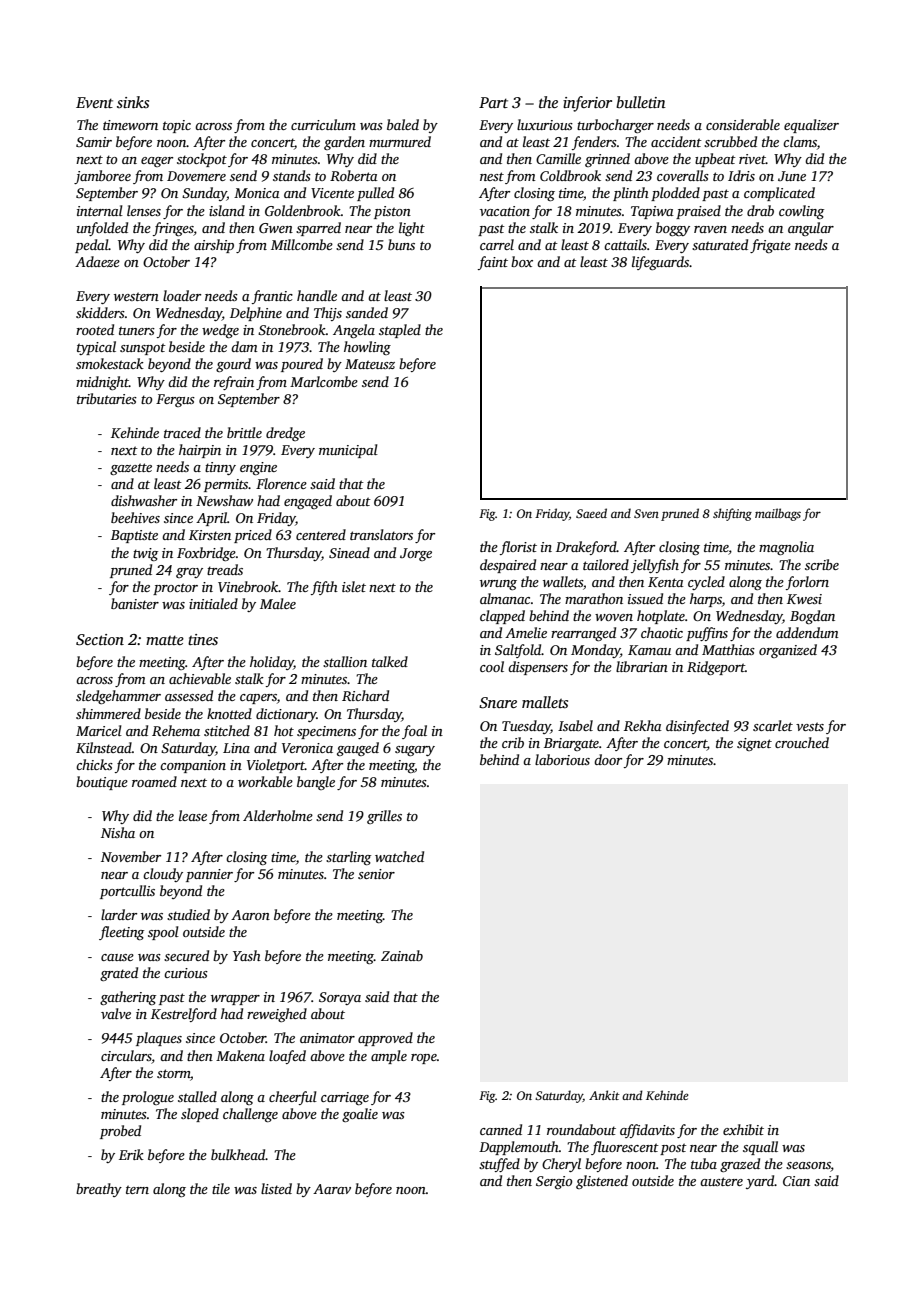 The width and height of the screenshot is (924, 1314). What do you see at coordinates (602, 1182) in the screenshot?
I see `glistened` at bounding box center [602, 1182].
